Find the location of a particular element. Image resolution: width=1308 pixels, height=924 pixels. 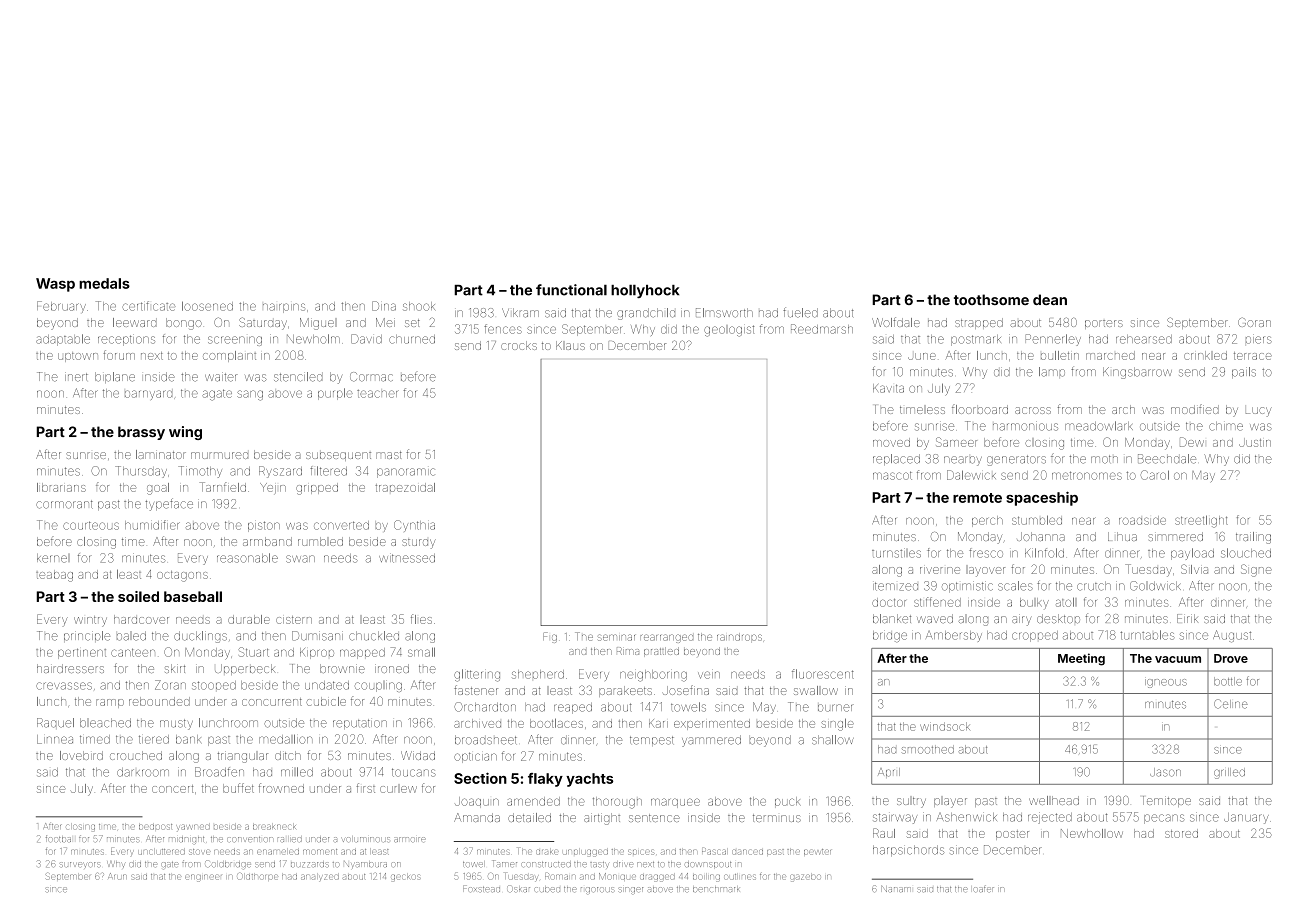

Klaus is located at coordinates (570, 345).
